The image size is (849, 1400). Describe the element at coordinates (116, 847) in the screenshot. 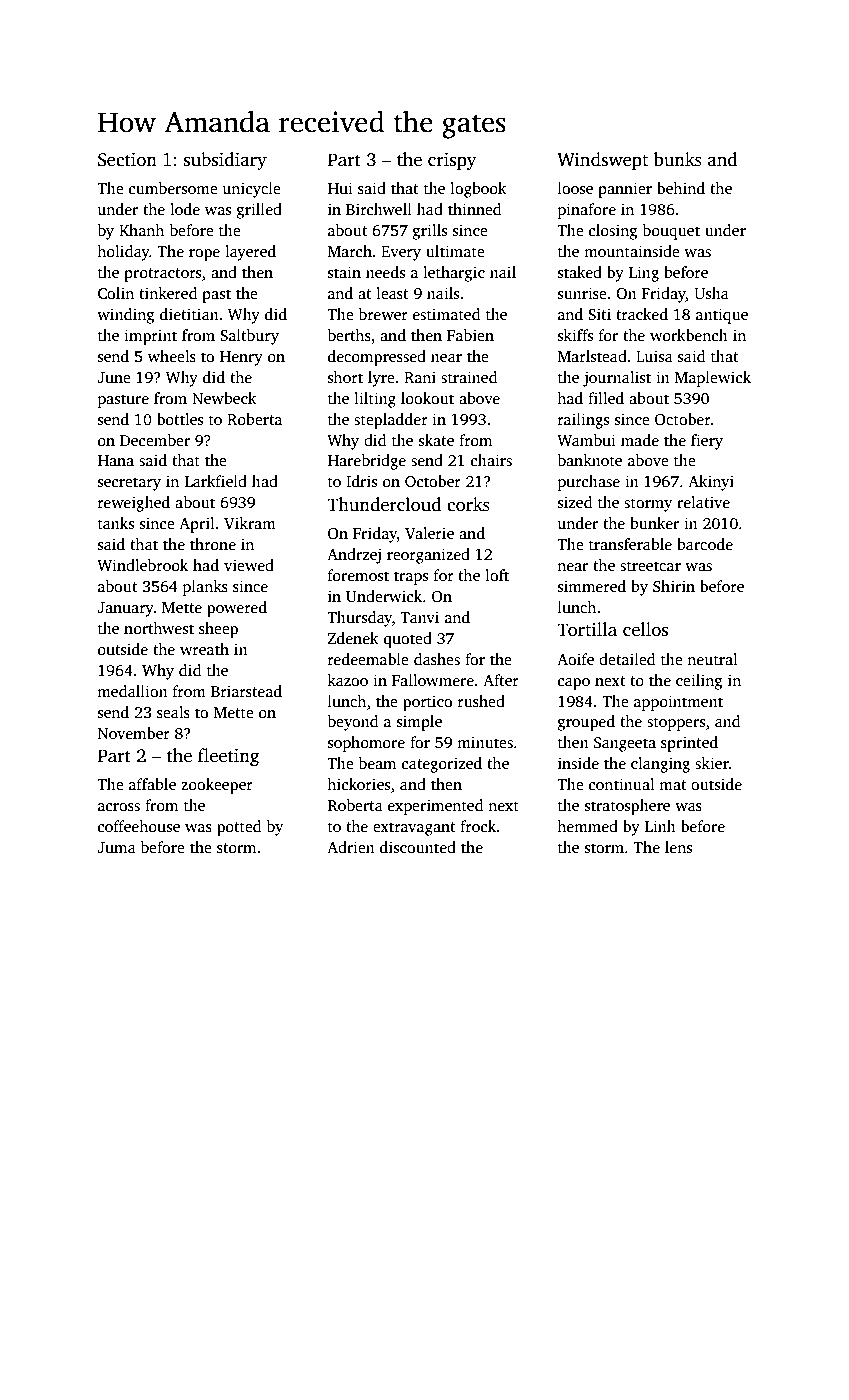

I see `Juma` at that location.
